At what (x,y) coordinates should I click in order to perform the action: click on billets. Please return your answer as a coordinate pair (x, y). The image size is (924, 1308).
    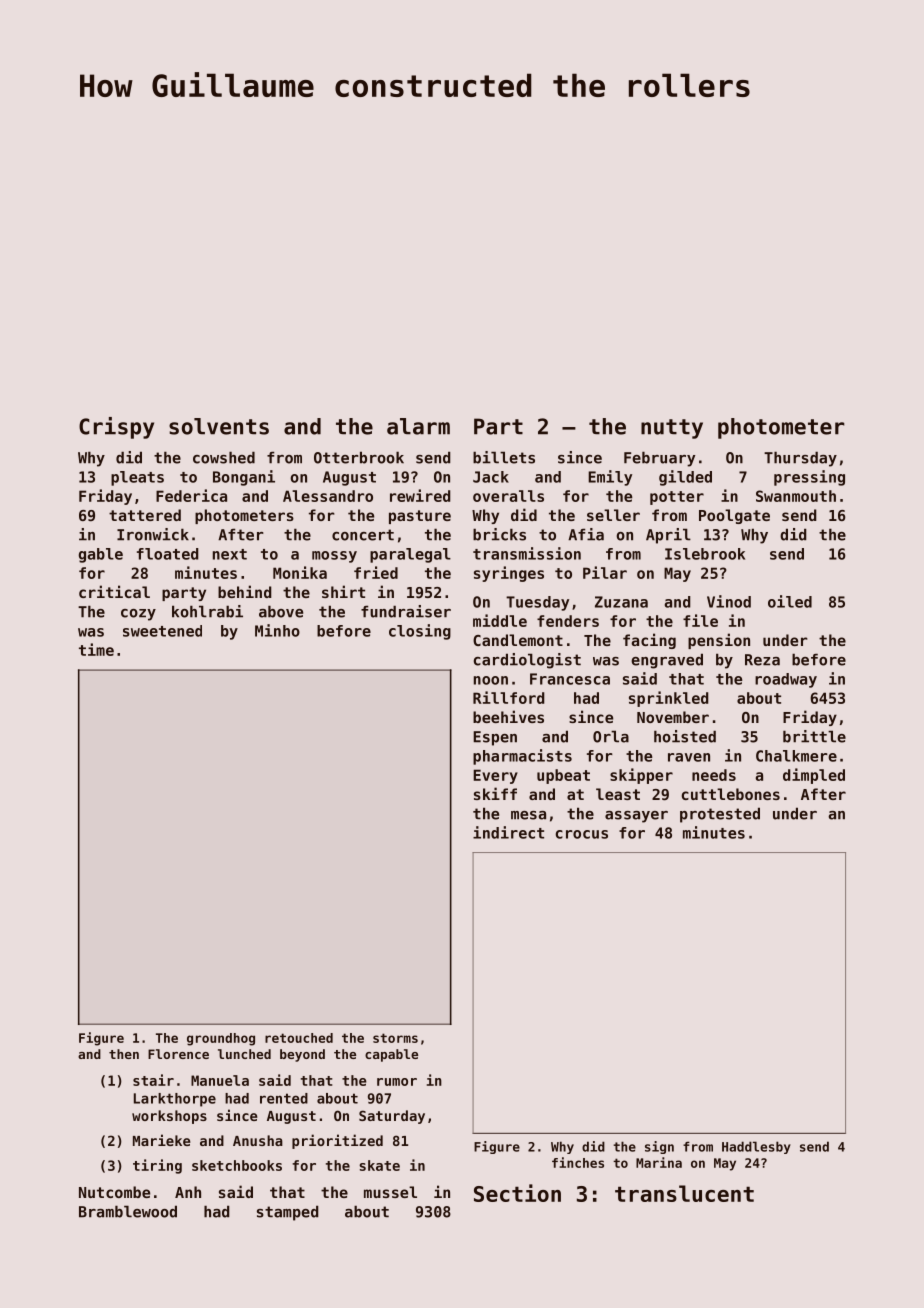
    Looking at the image, I should click on (504, 457).
